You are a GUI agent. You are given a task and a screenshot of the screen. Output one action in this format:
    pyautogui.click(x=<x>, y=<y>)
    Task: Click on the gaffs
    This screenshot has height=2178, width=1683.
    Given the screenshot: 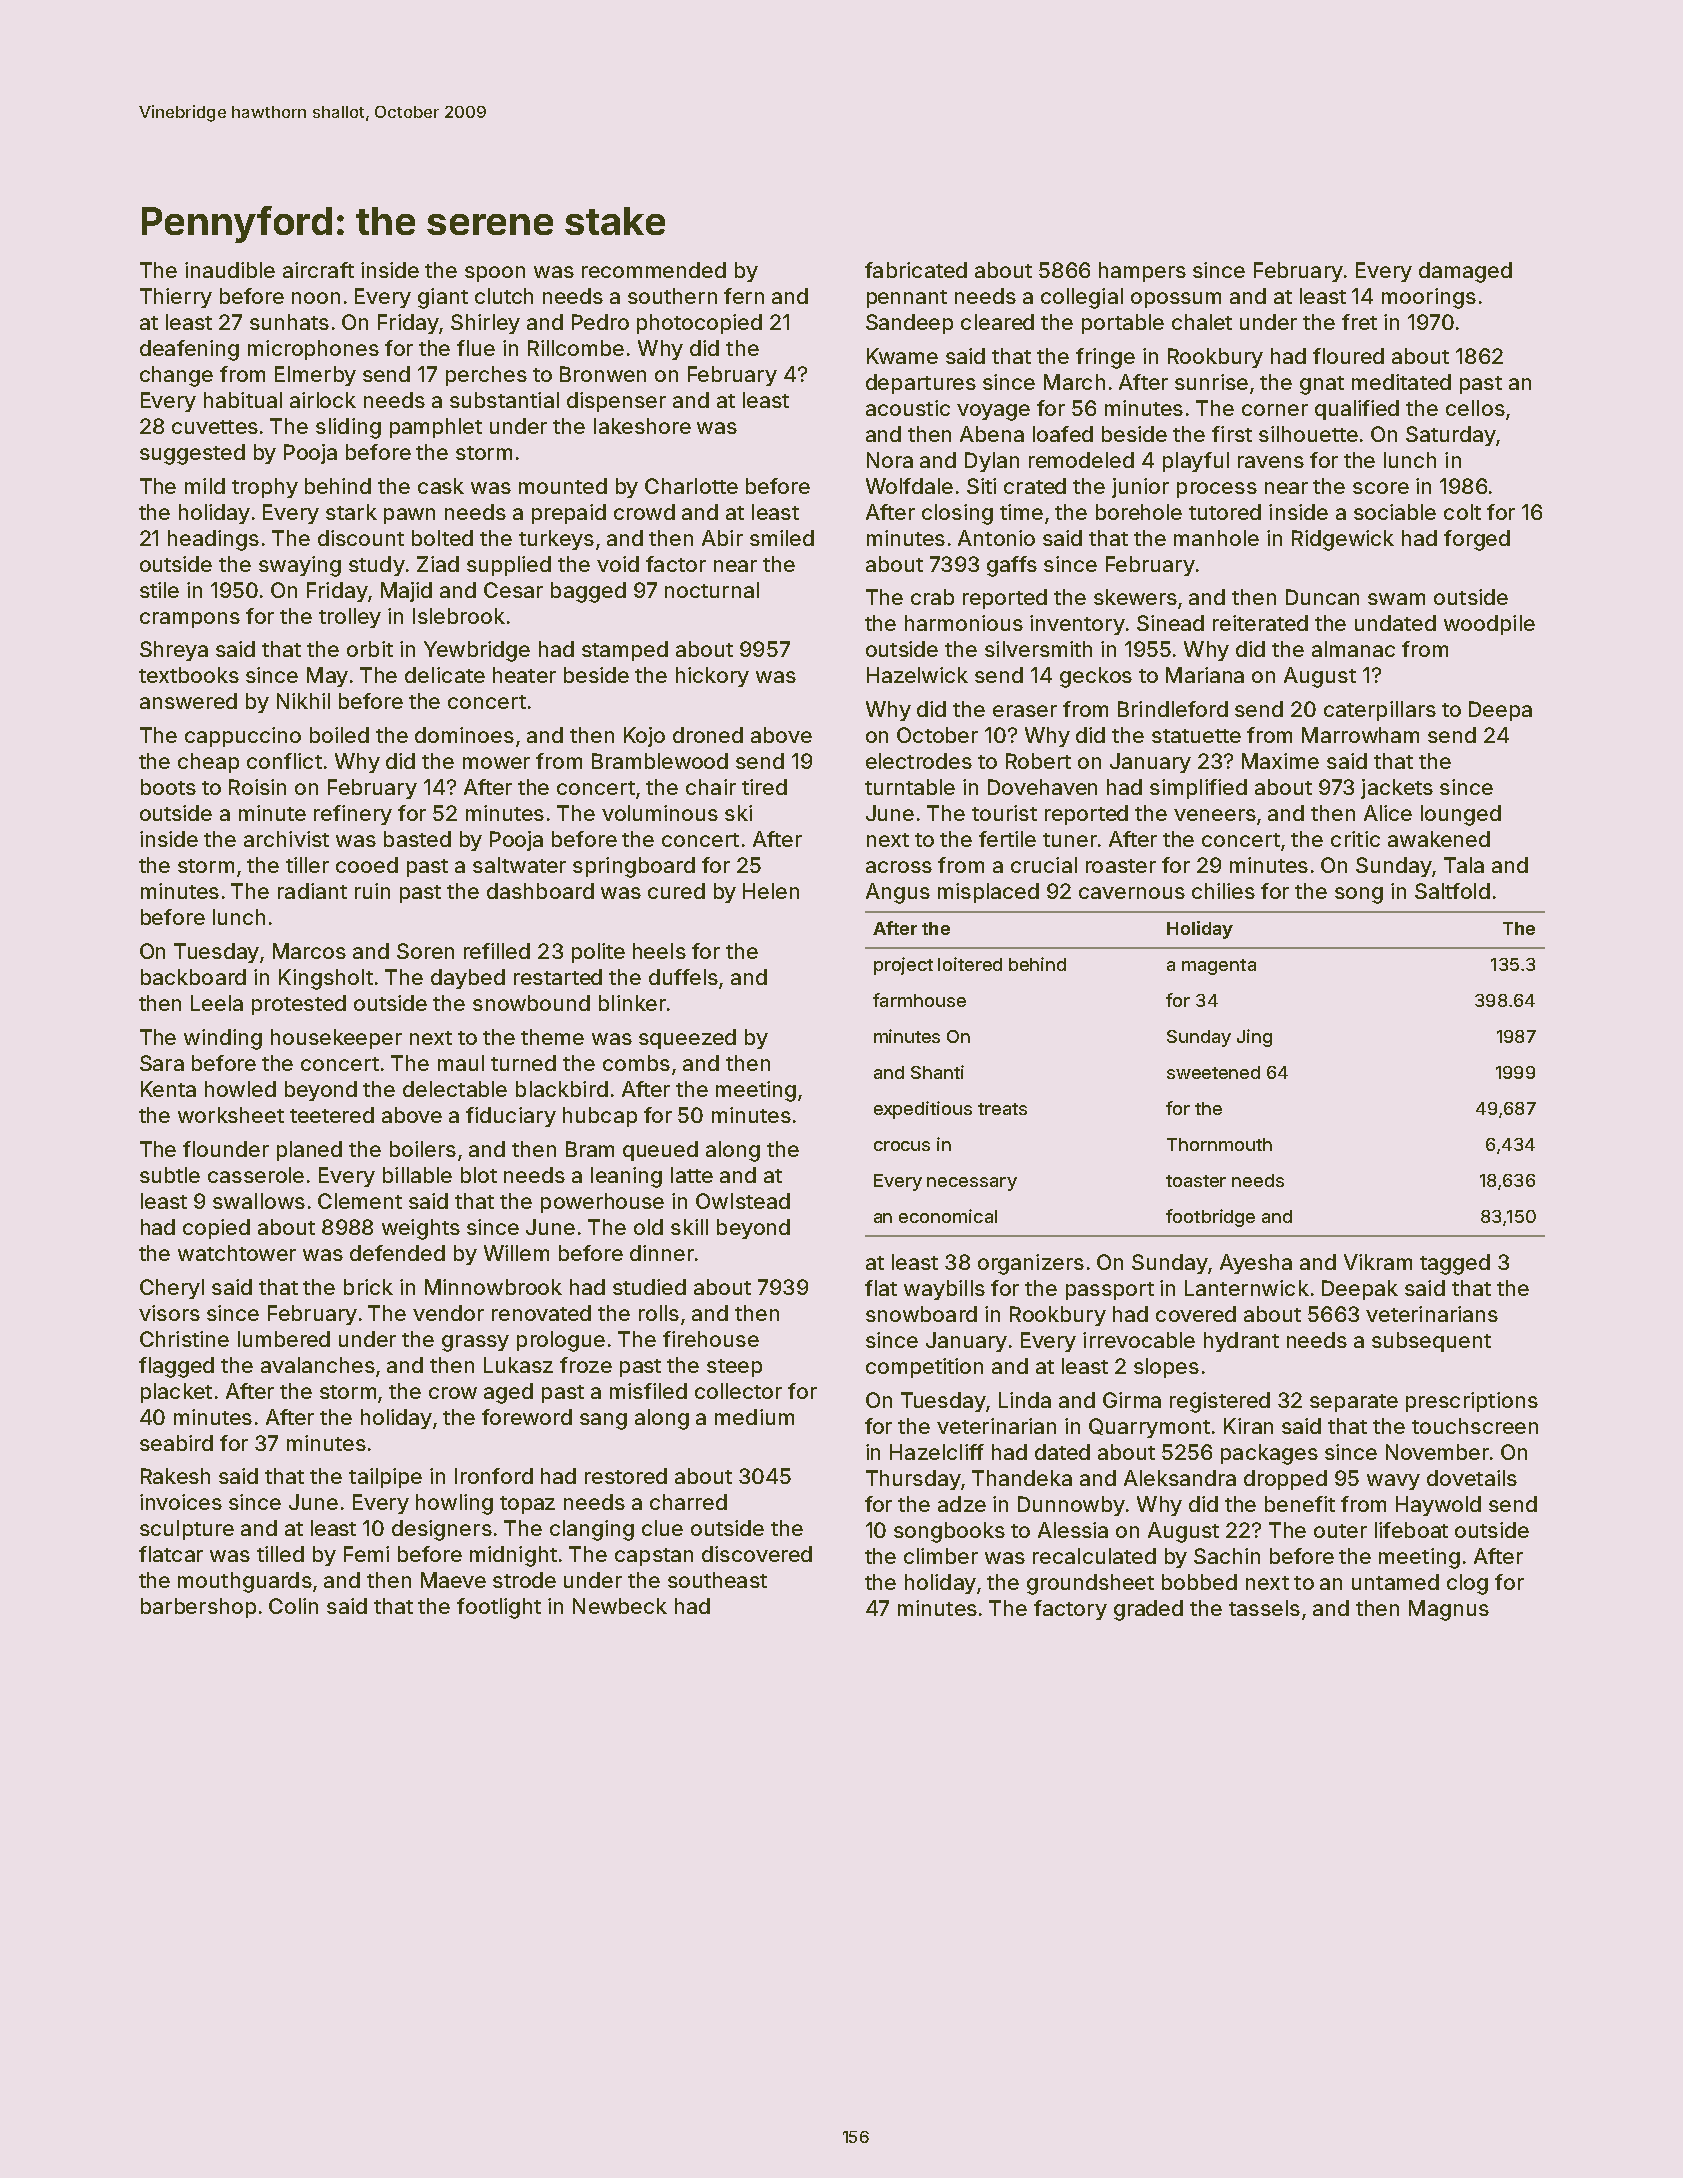 What is the action you would take?
    pyautogui.click(x=1012, y=566)
